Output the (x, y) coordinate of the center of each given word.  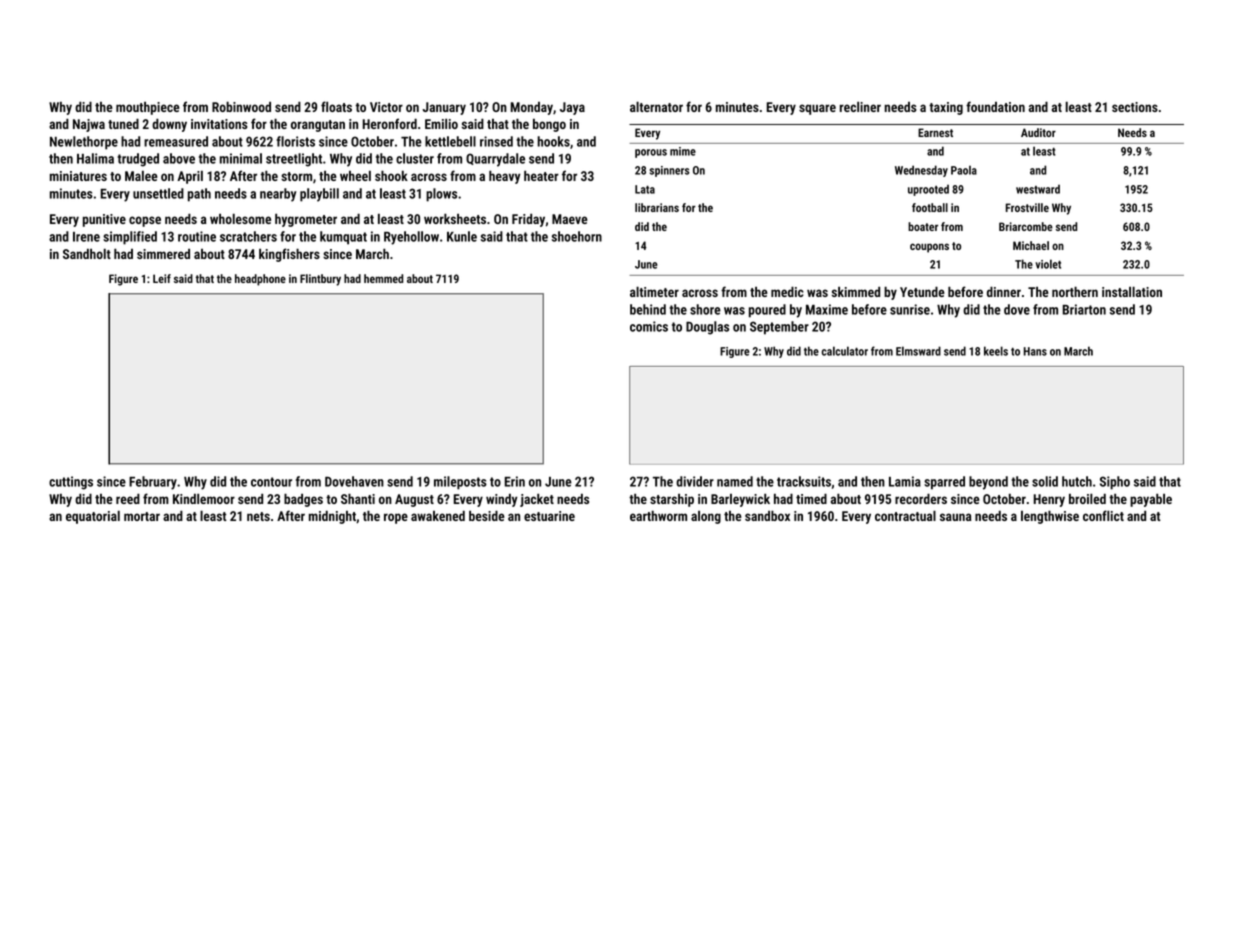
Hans (1035, 351)
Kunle (462, 236)
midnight (332, 517)
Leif (162, 278)
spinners (670, 171)
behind (648, 309)
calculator (845, 351)
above (179, 158)
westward (1038, 189)
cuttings (71, 483)
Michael (1031, 245)
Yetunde (922, 291)
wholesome (240, 218)
